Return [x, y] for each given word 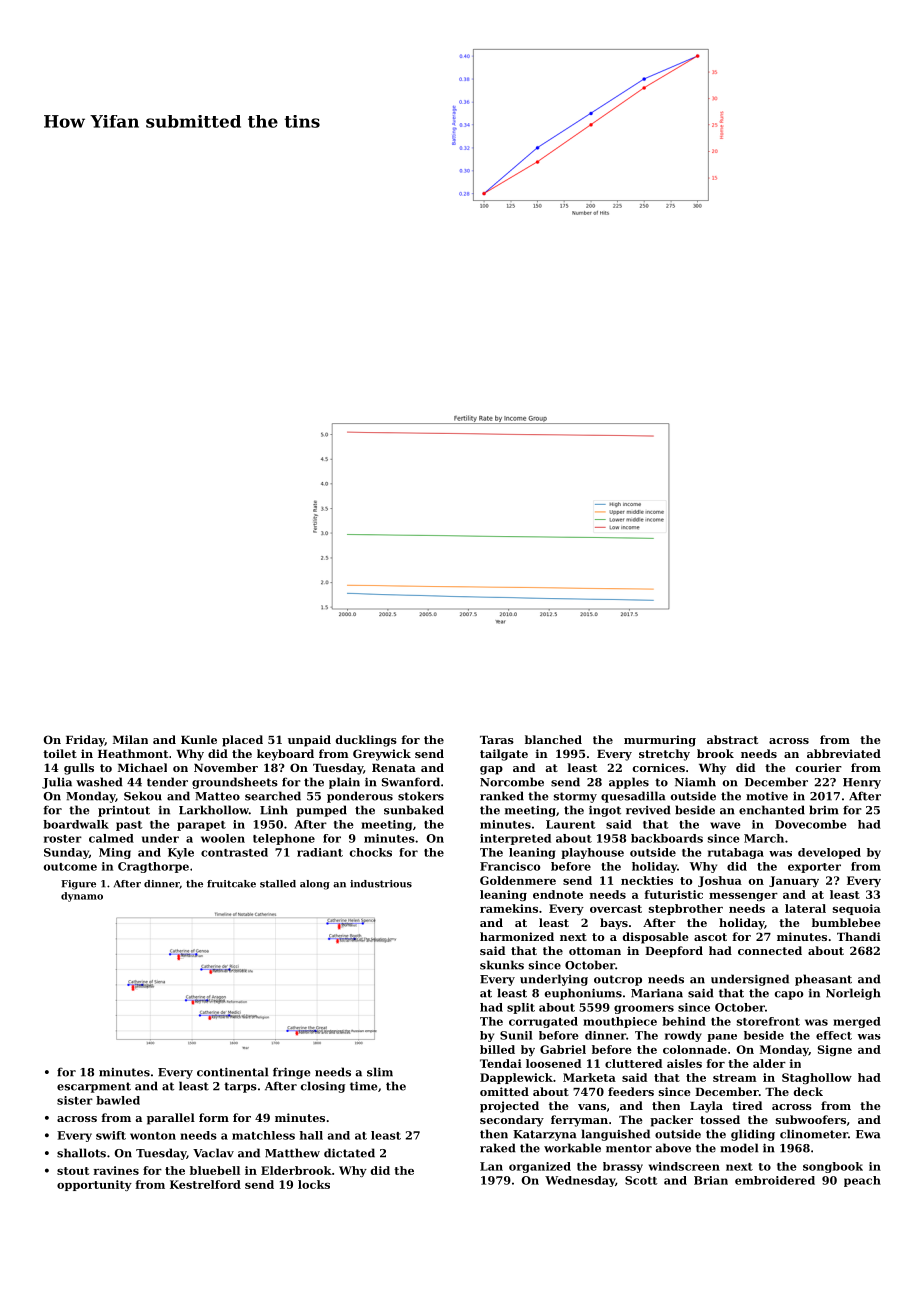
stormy [575, 797]
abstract [732, 739]
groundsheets [235, 783]
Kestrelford [205, 1184]
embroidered [775, 1180]
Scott [641, 1180]
